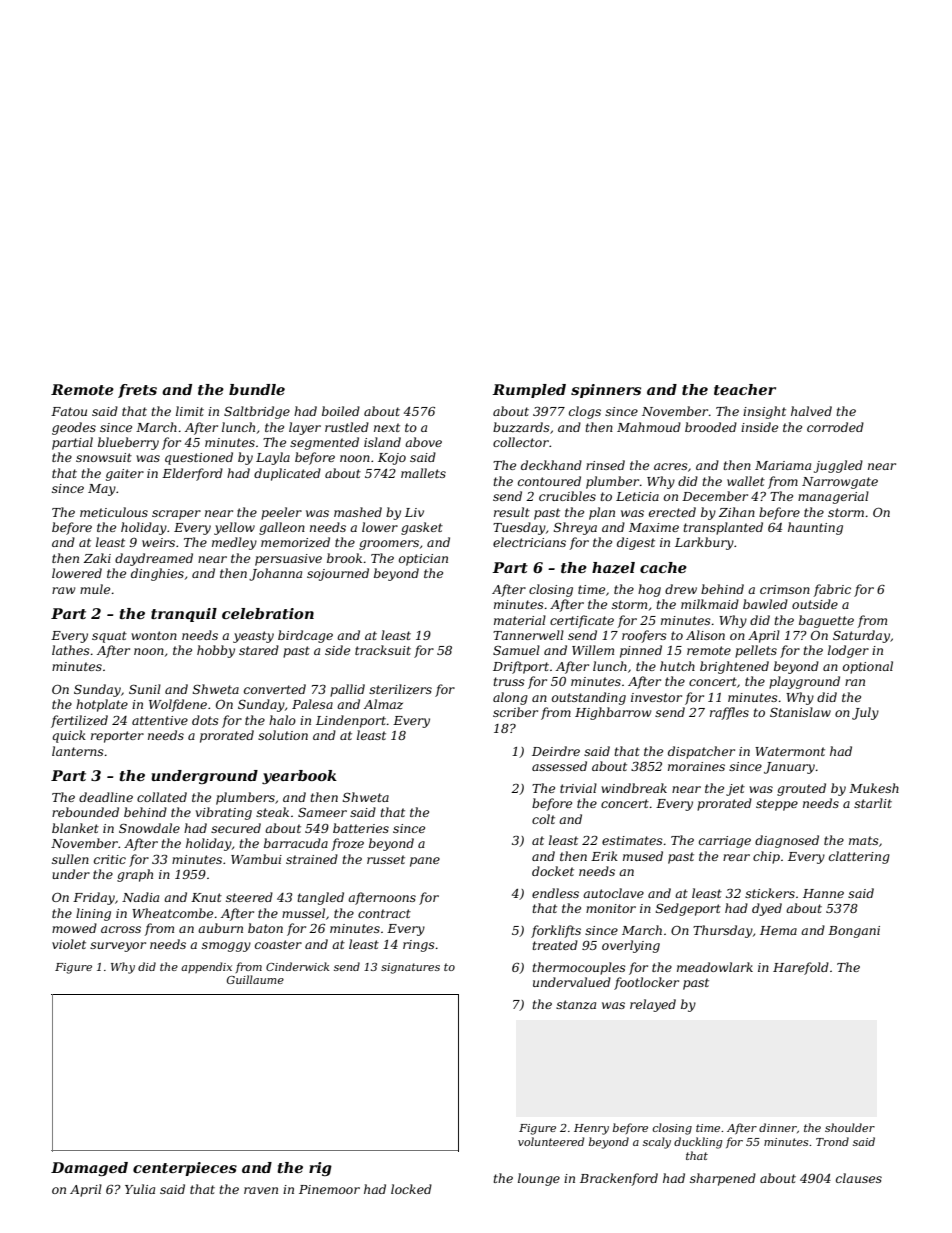 Image resolution: width=952 pixels, height=1233 pixels. What do you see at coordinates (157, 574) in the document?
I see `dinghies` at bounding box center [157, 574].
